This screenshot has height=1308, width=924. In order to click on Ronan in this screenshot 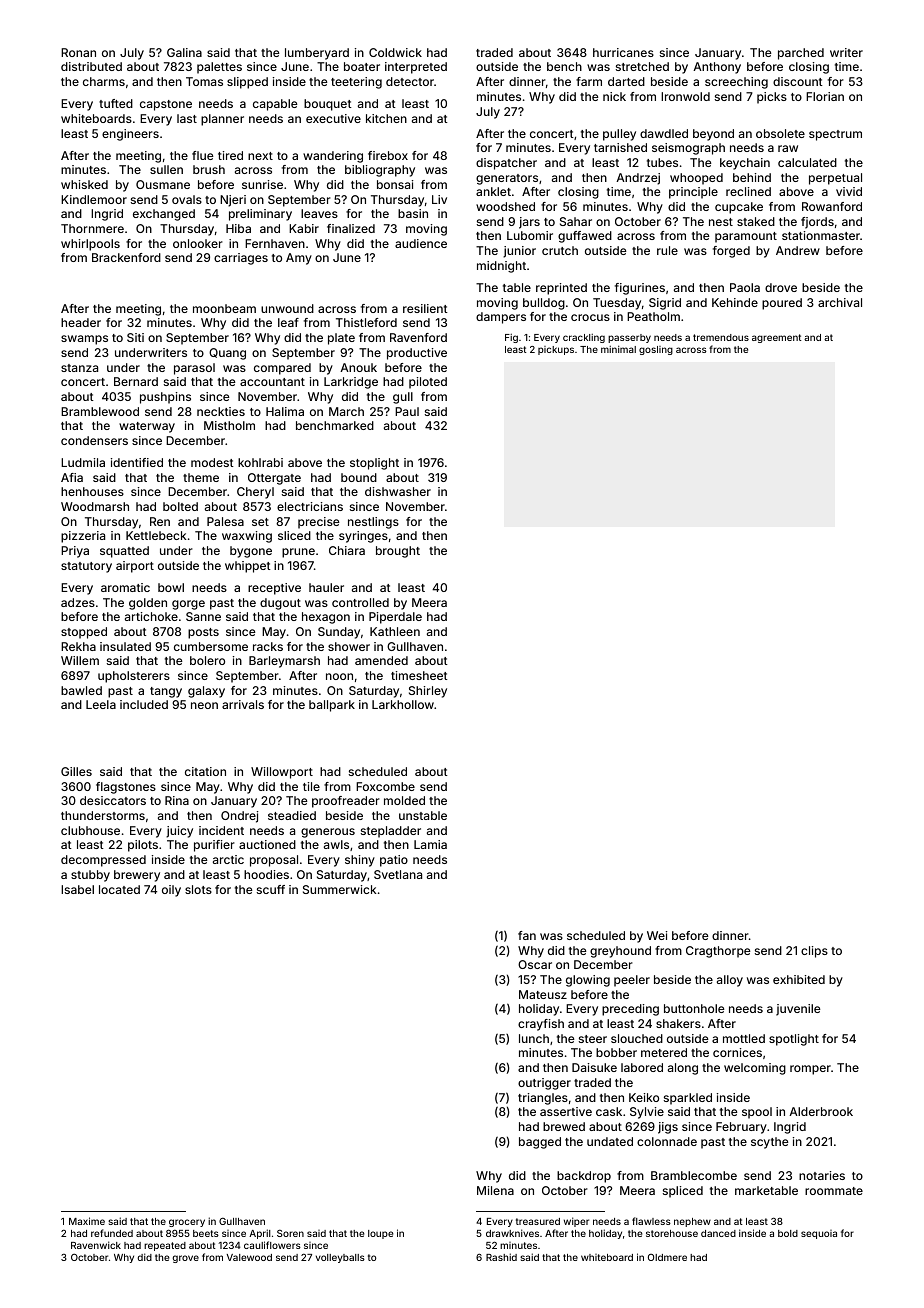, I will do `click(78, 52)`.
